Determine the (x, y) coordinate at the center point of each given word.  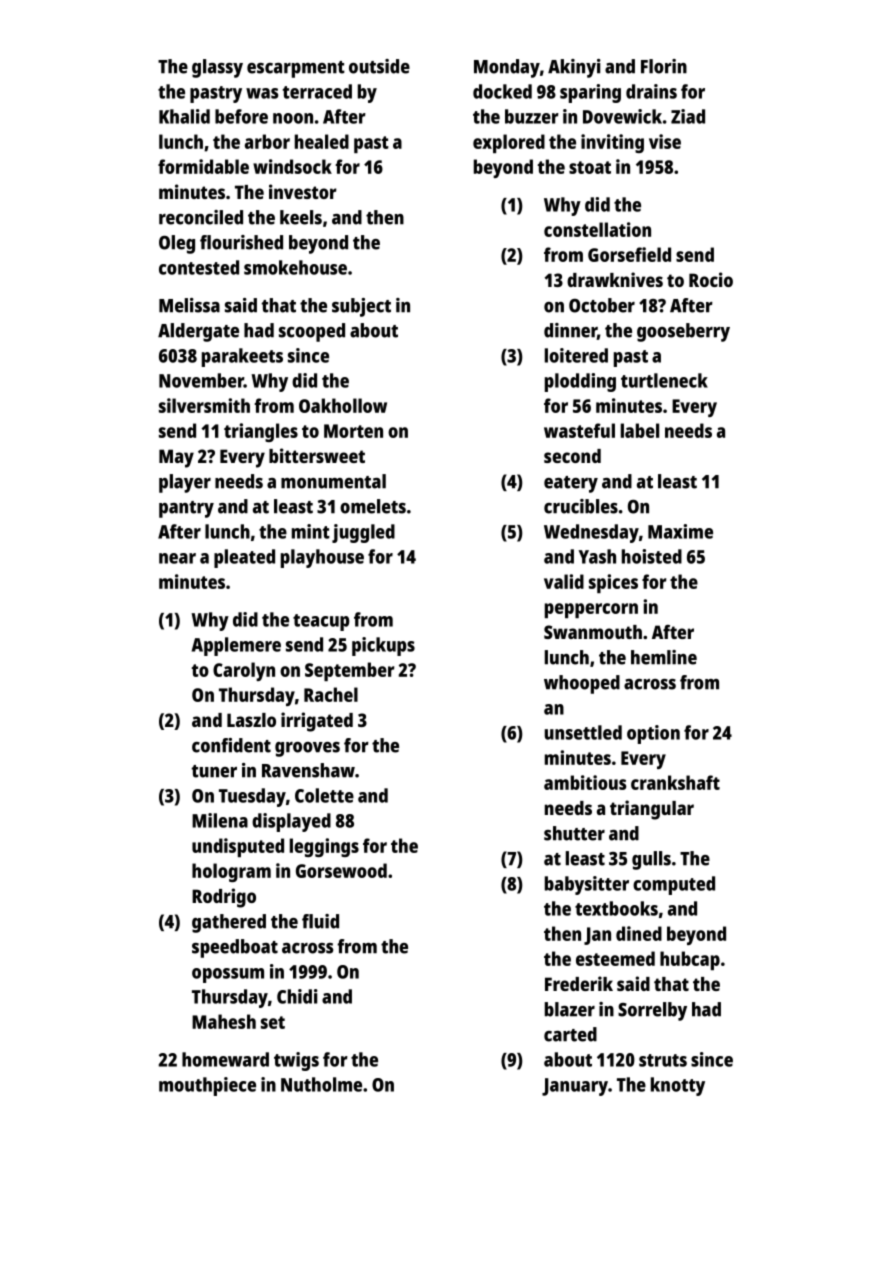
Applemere (236, 646)
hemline (664, 657)
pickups (383, 646)
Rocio (711, 279)
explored (509, 143)
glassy (217, 68)
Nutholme (321, 1084)
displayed (291, 822)
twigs (296, 1061)
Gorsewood (341, 870)
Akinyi (574, 68)
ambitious (585, 782)
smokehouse (295, 267)
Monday (507, 68)
